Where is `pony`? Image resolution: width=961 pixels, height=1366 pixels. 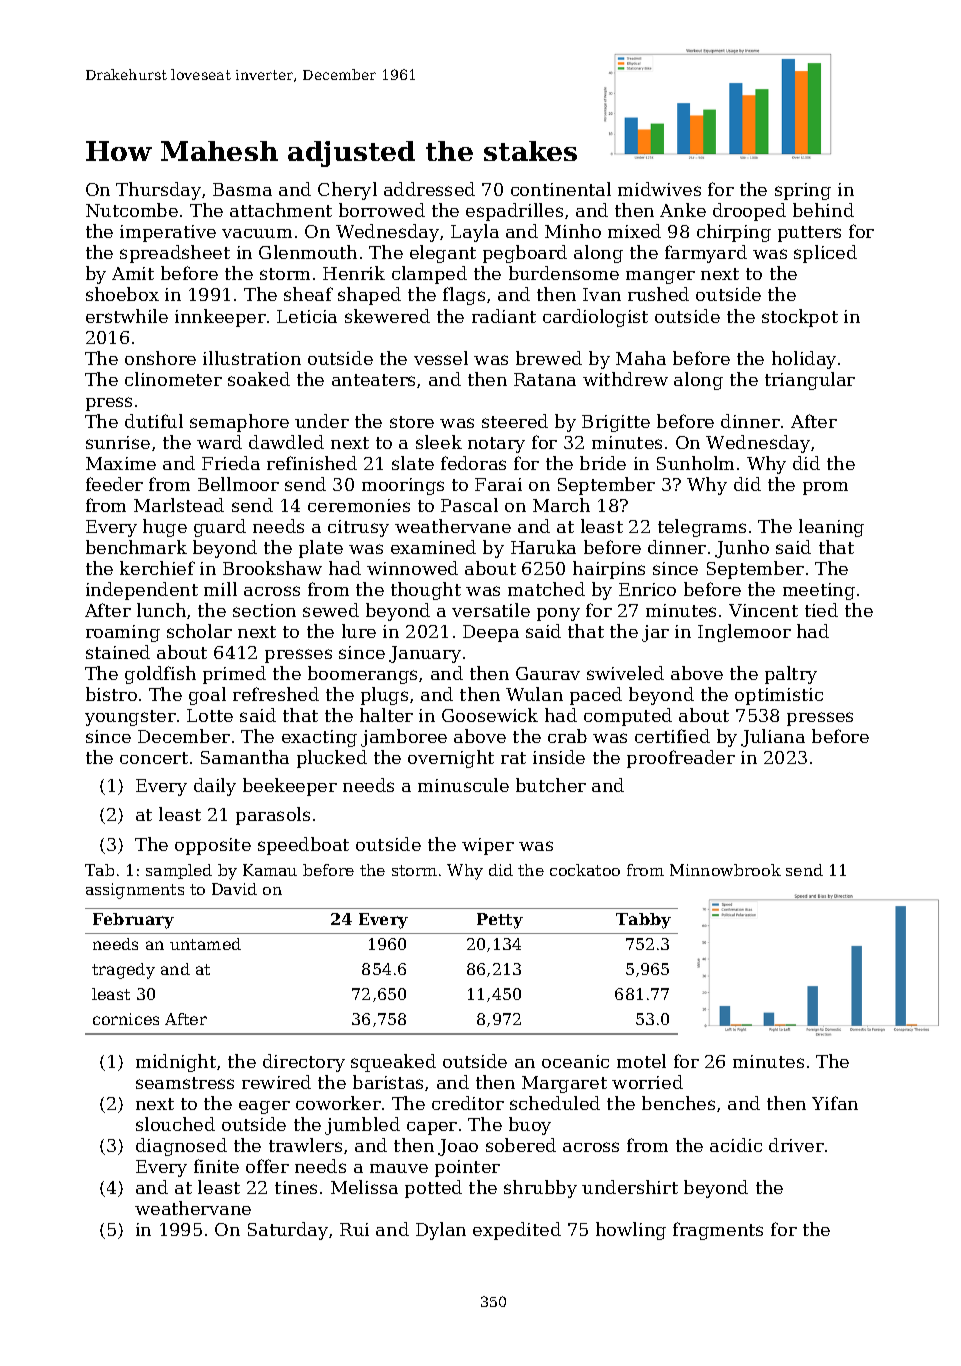
pony is located at coordinates (558, 614).
